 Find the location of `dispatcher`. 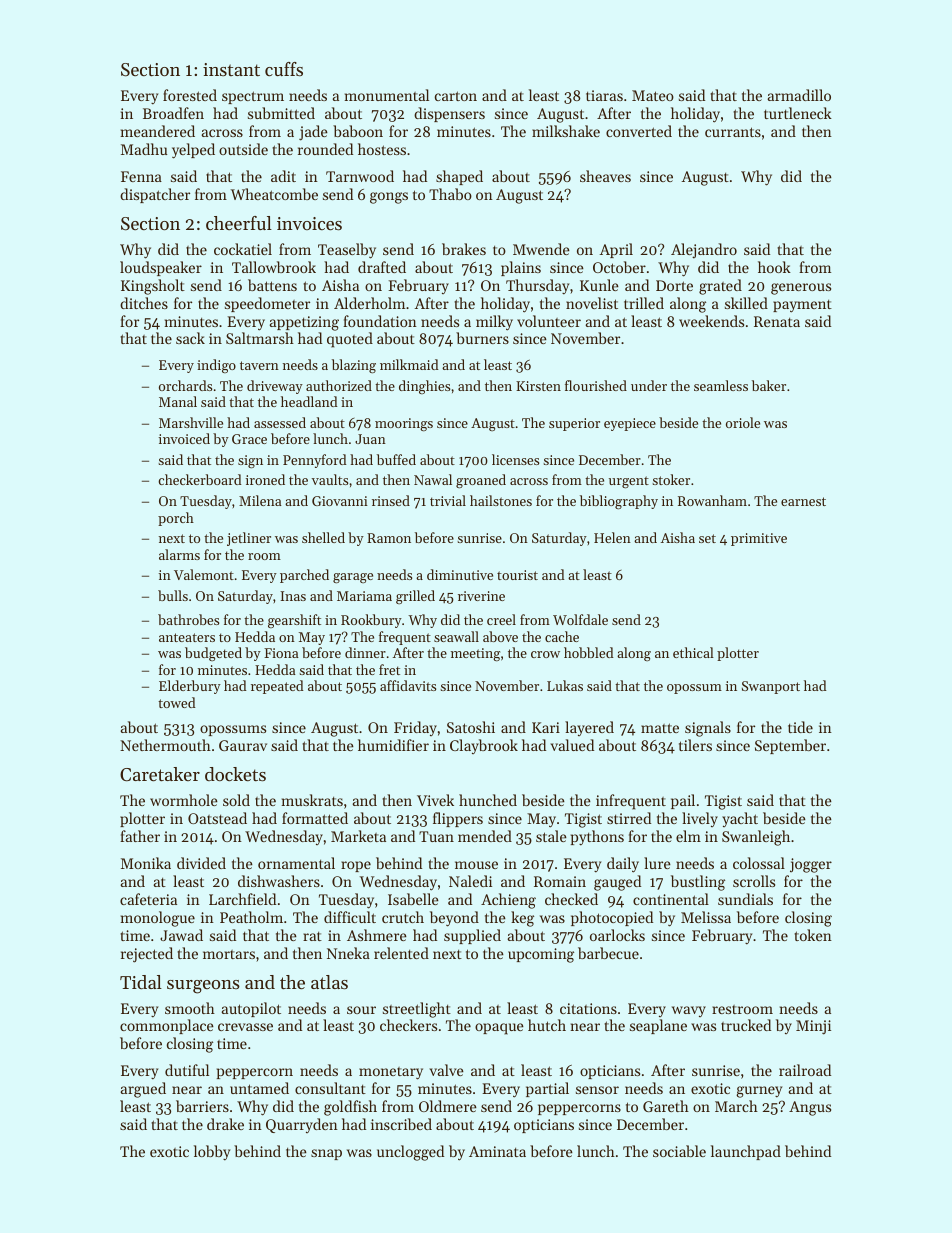

dispatcher is located at coordinates (155, 195).
